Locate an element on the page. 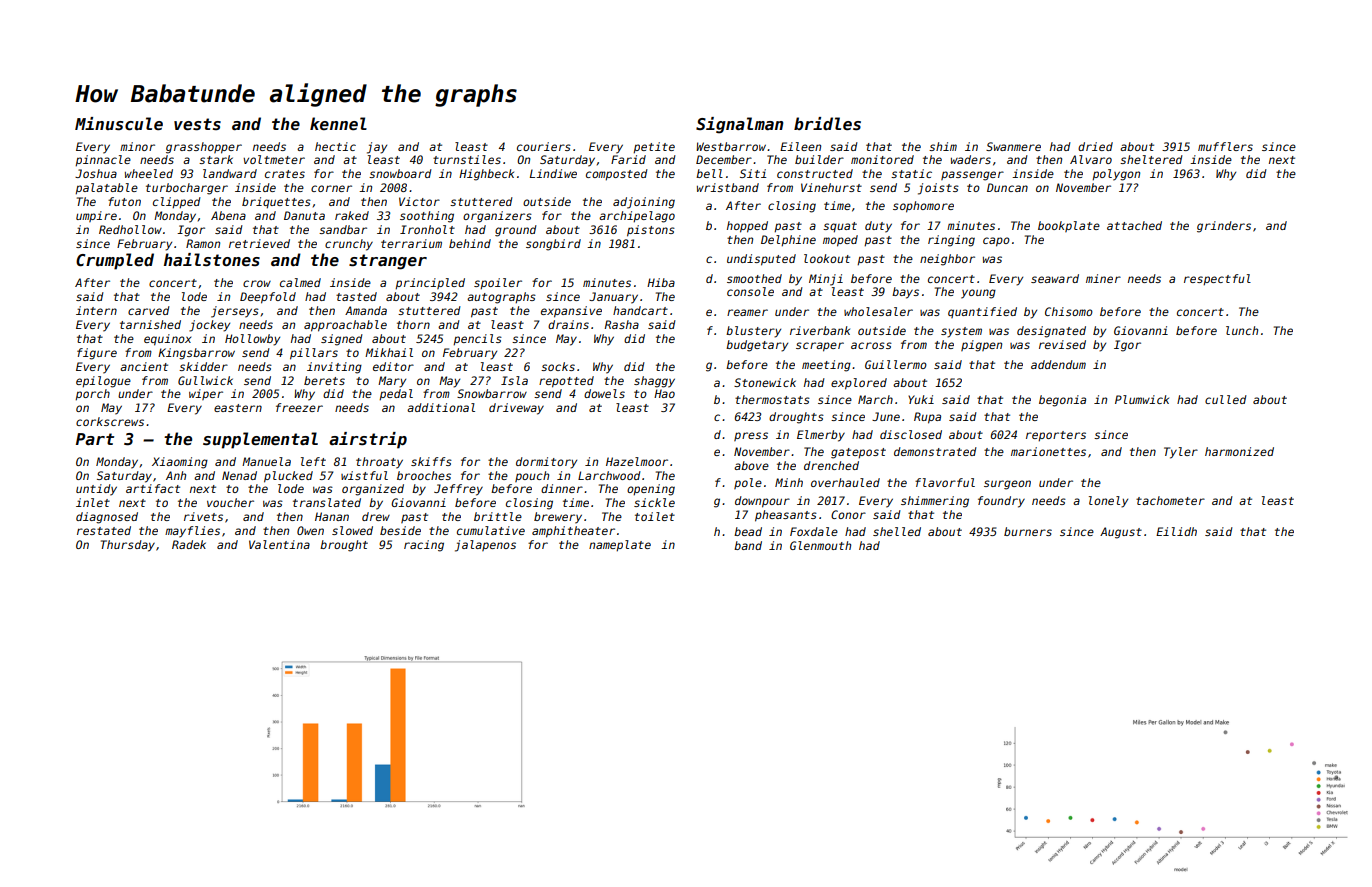 The image size is (1372, 887). Tyler is located at coordinates (1181, 453).
